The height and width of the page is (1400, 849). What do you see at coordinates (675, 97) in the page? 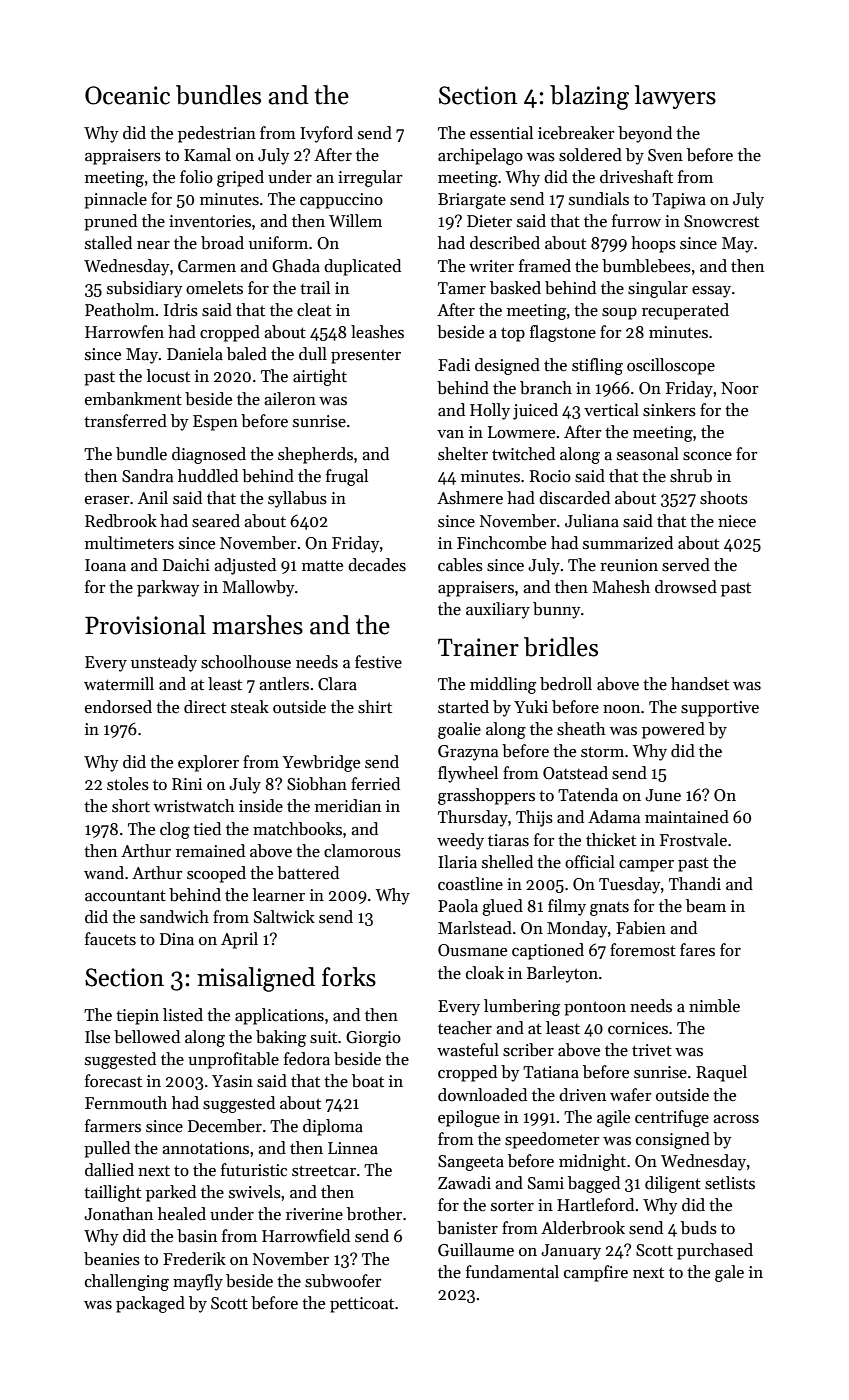
I see `lawyers` at bounding box center [675, 97].
